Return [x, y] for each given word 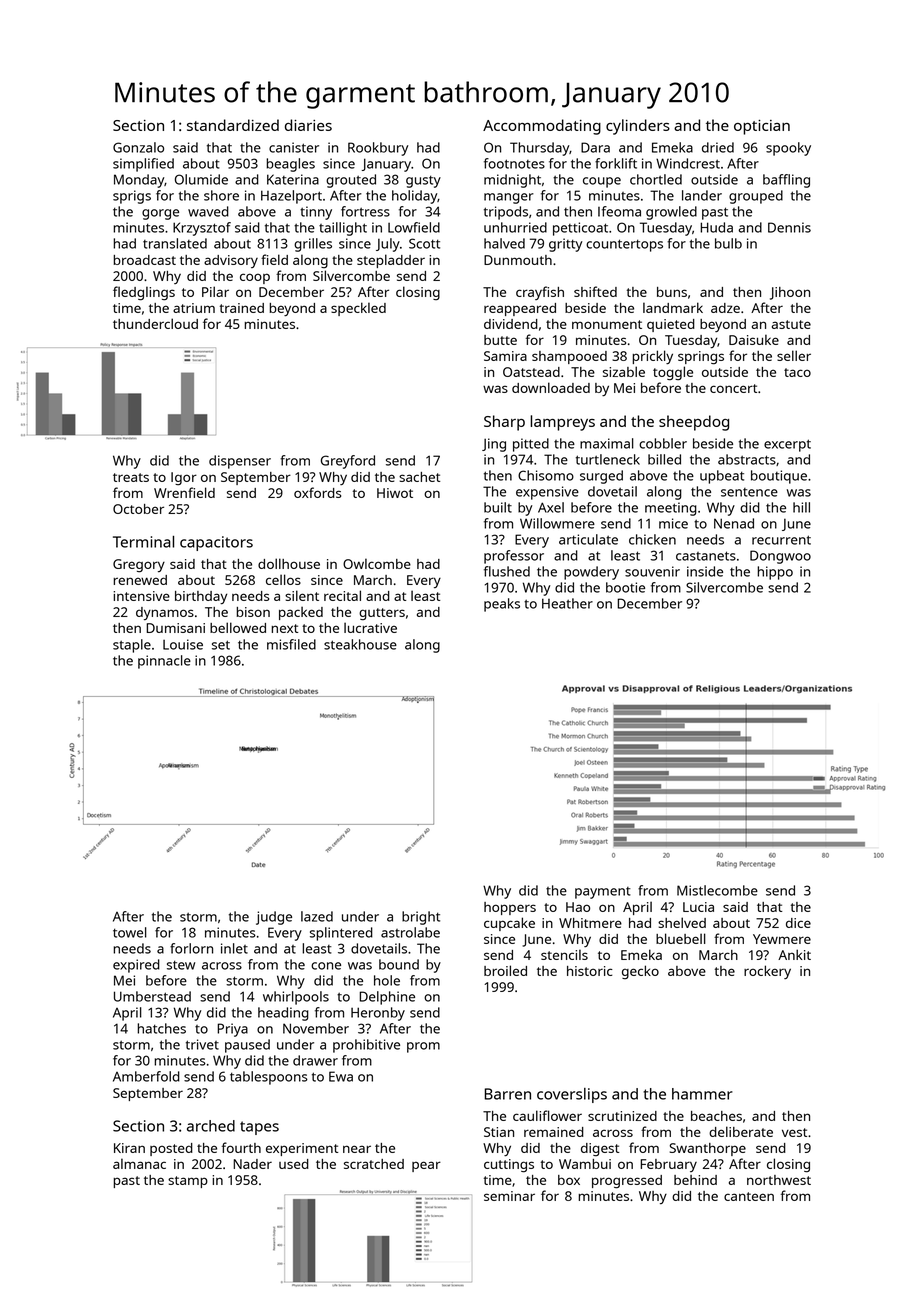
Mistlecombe [717, 890]
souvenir [652, 571]
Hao [578, 907]
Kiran [129, 1148]
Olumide [201, 179]
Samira [505, 356]
